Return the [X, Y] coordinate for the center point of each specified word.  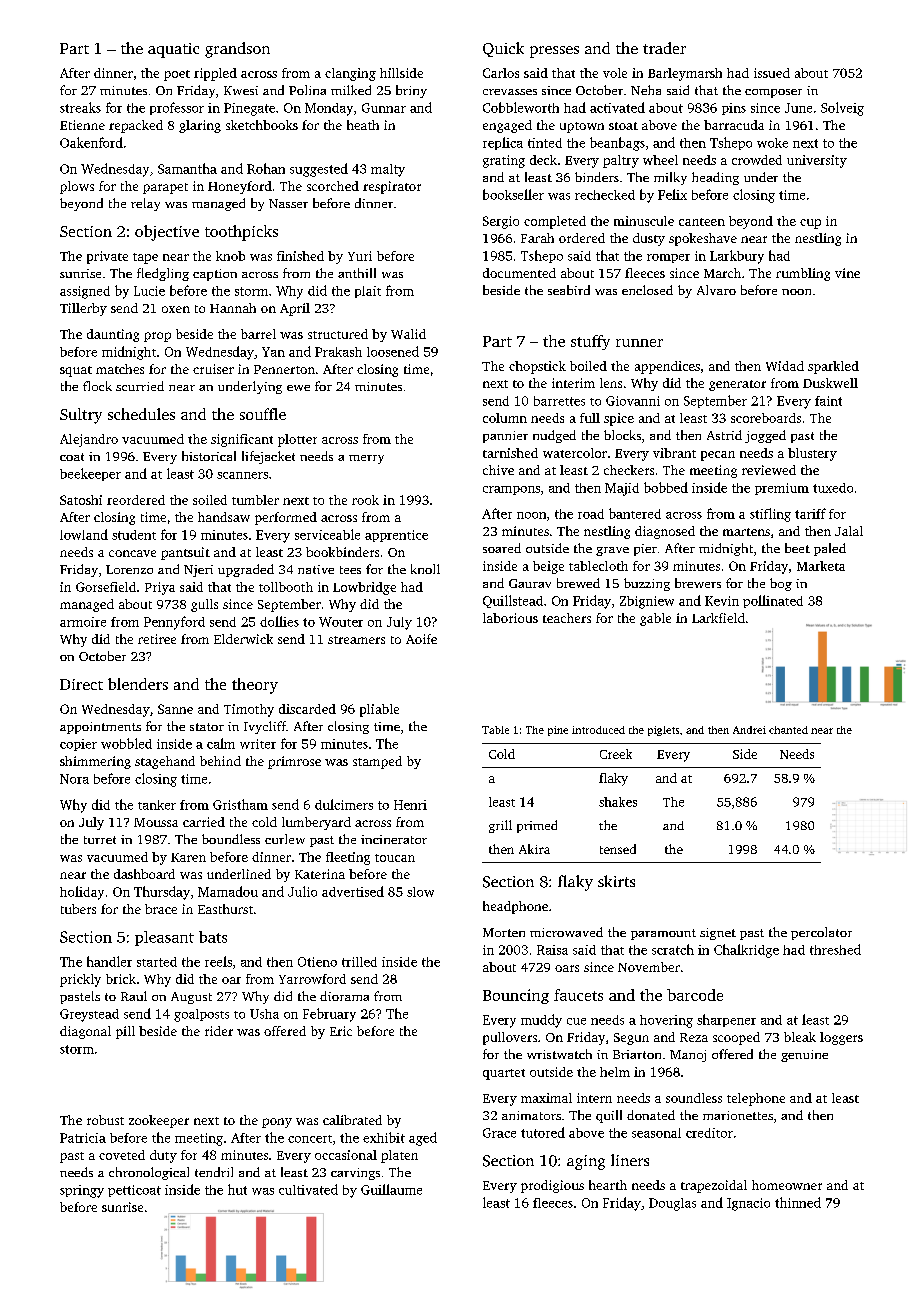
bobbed [666, 487]
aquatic [173, 50]
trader [664, 48]
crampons [511, 490]
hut [237, 1189]
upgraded [246, 570]
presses [554, 52]
